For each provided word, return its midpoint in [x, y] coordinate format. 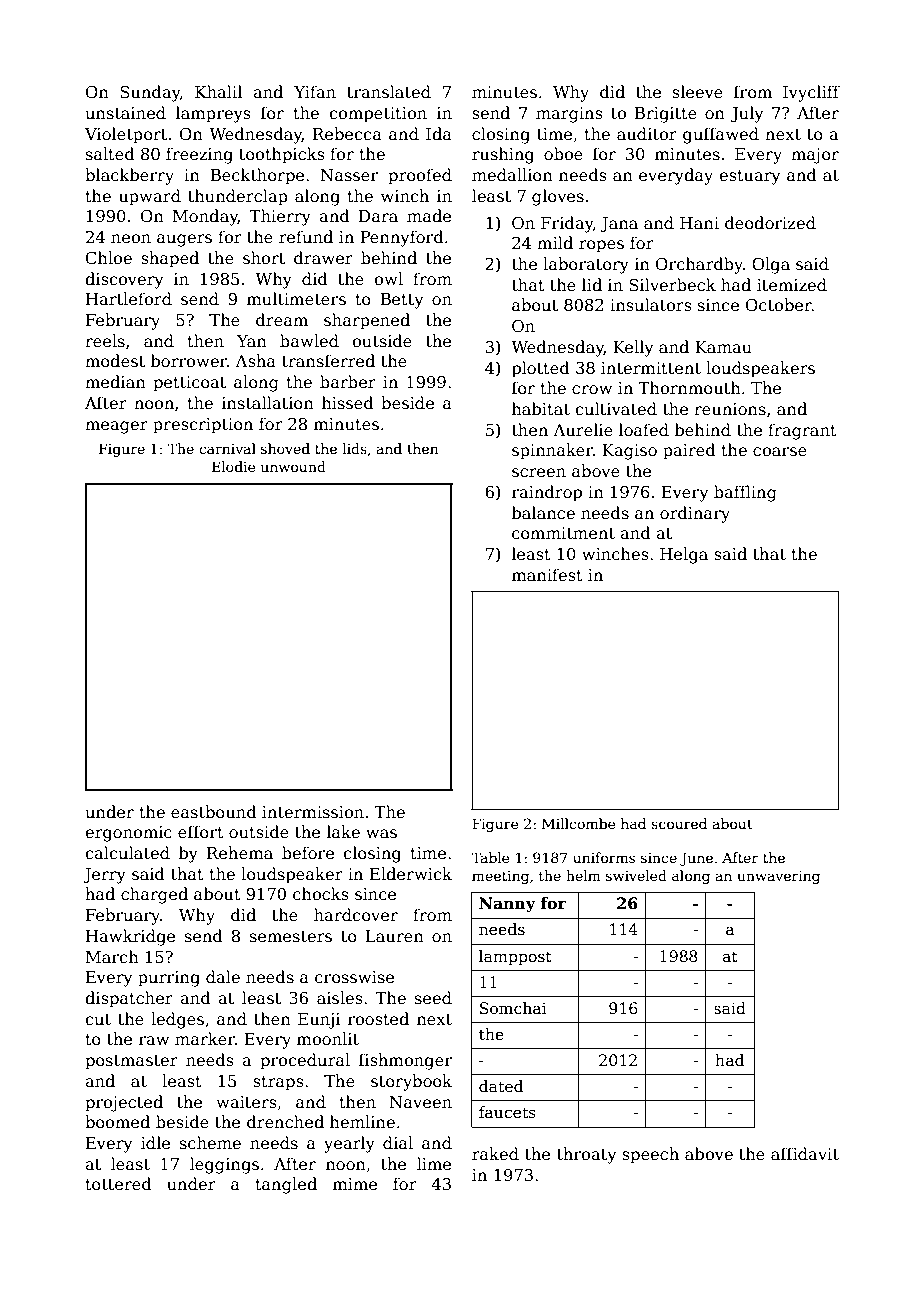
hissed [348, 403]
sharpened [367, 321]
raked [495, 1153]
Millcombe [579, 823]
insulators [651, 305]
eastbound [214, 812]
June [696, 859]
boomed [117, 1122]
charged [154, 895]
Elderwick [411, 874]
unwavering [778, 877]
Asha [255, 360]
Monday [205, 217]
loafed [644, 429]
